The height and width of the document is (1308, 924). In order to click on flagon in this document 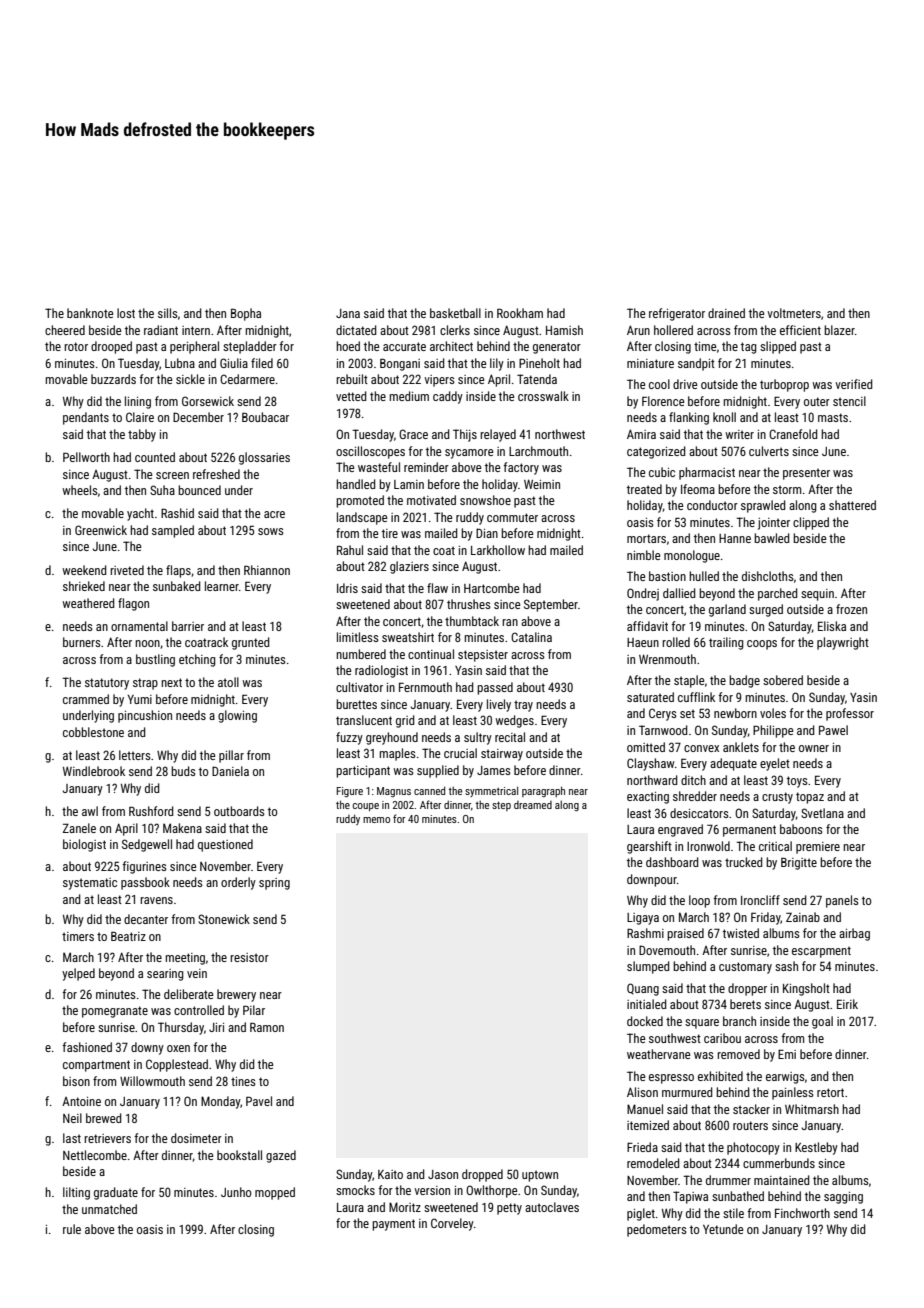, I will do `click(133, 604)`.
